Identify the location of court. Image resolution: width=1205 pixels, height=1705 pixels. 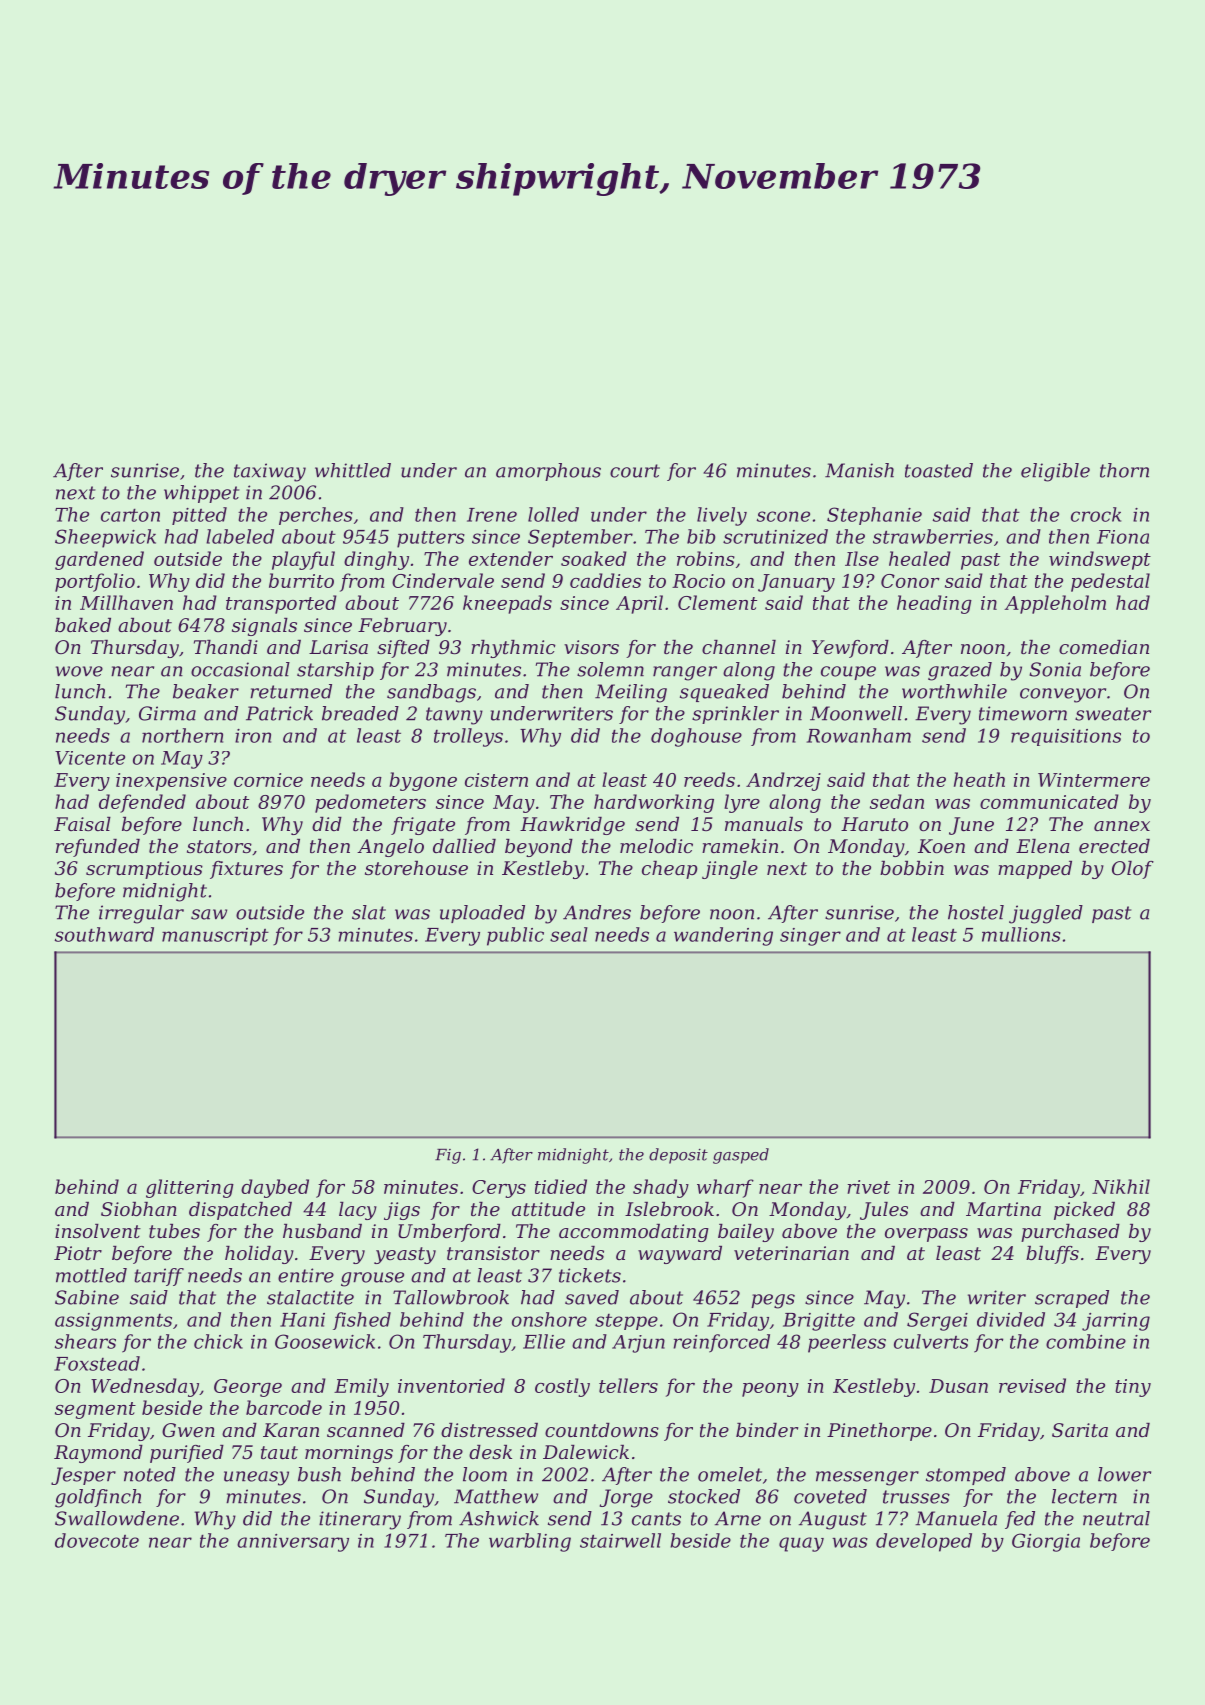
(635, 471).
